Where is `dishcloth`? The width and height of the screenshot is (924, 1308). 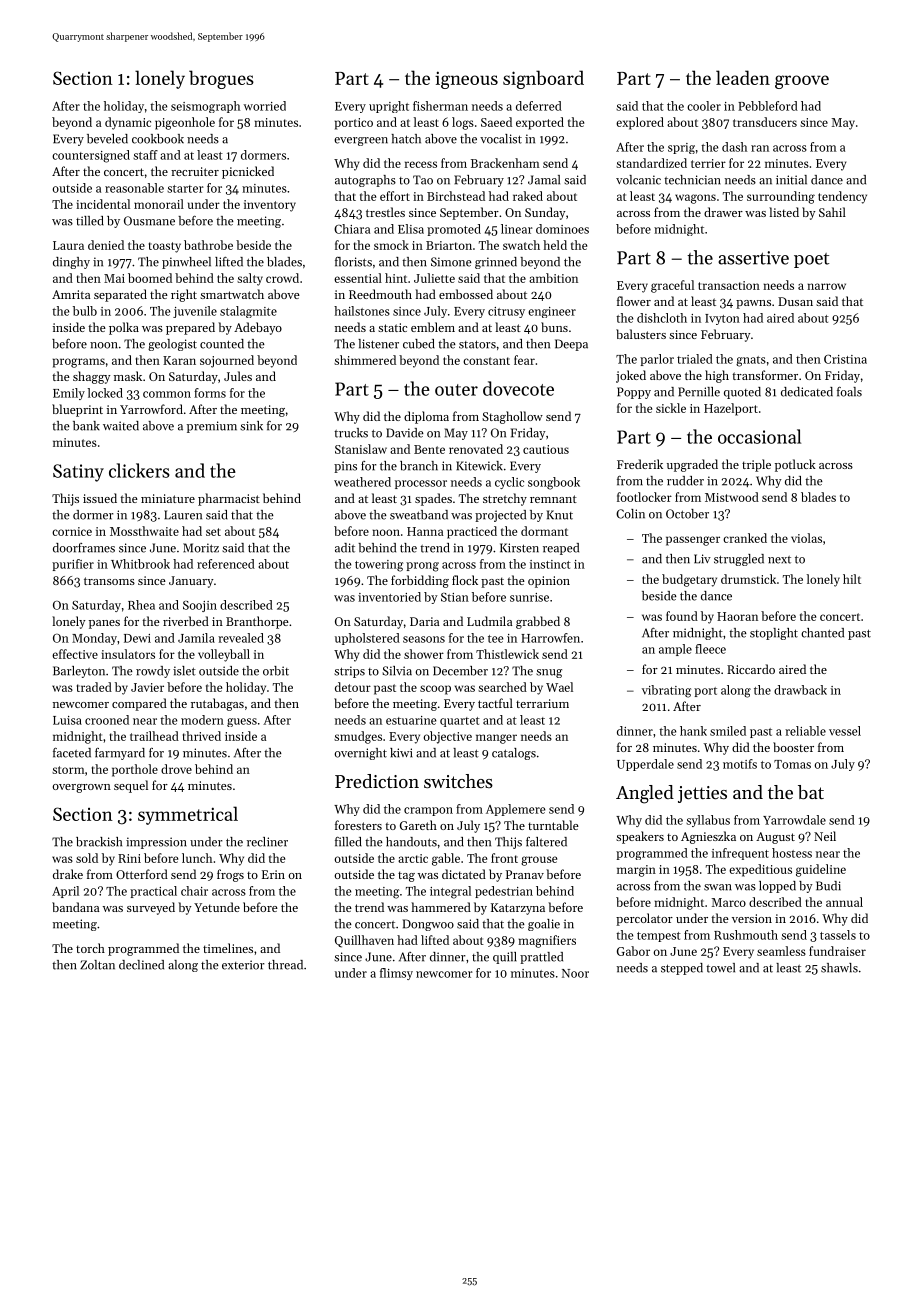 dishcloth is located at coordinates (662, 318).
